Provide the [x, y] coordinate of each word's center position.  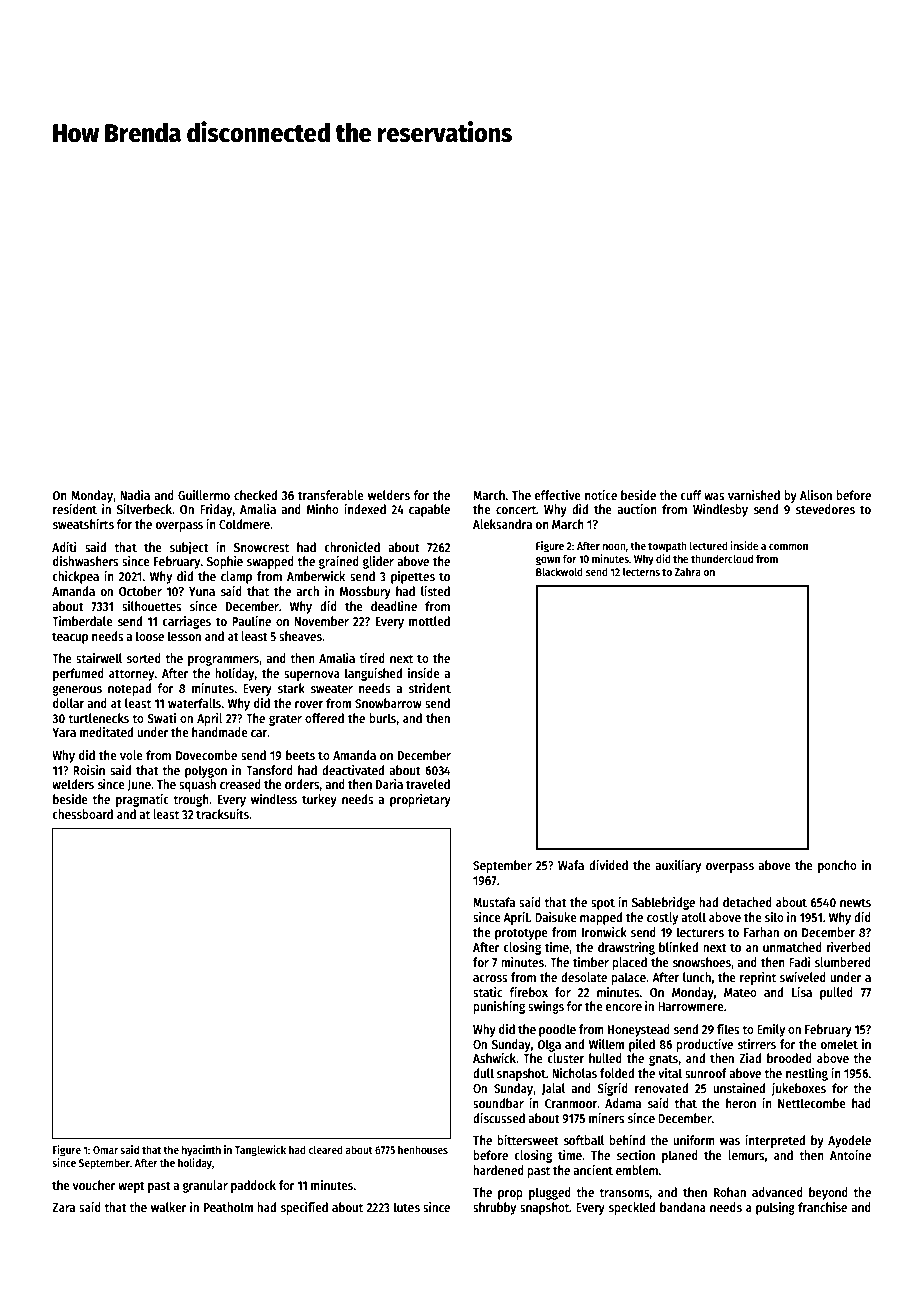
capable [429, 510]
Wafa [571, 865]
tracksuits [222, 814]
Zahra [688, 571]
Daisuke [556, 917]
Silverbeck [144, 509]
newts [855, 902]
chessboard [82, 814]
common [788, 547]
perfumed [78, 674]
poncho [837, 866]
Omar [105, 1150]
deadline [394, 606]
